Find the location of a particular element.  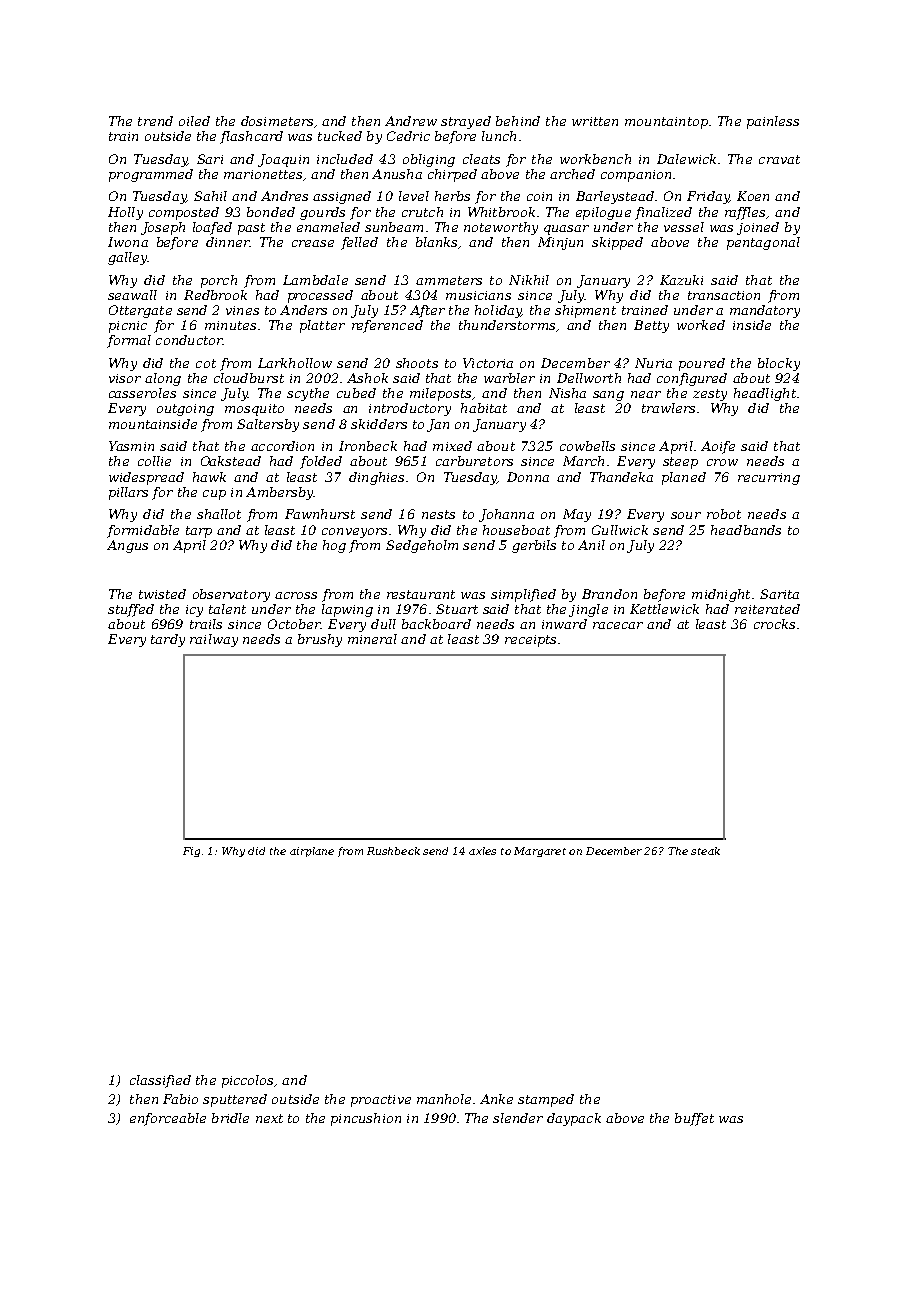

loafed is located at coordinates (212, 228).
